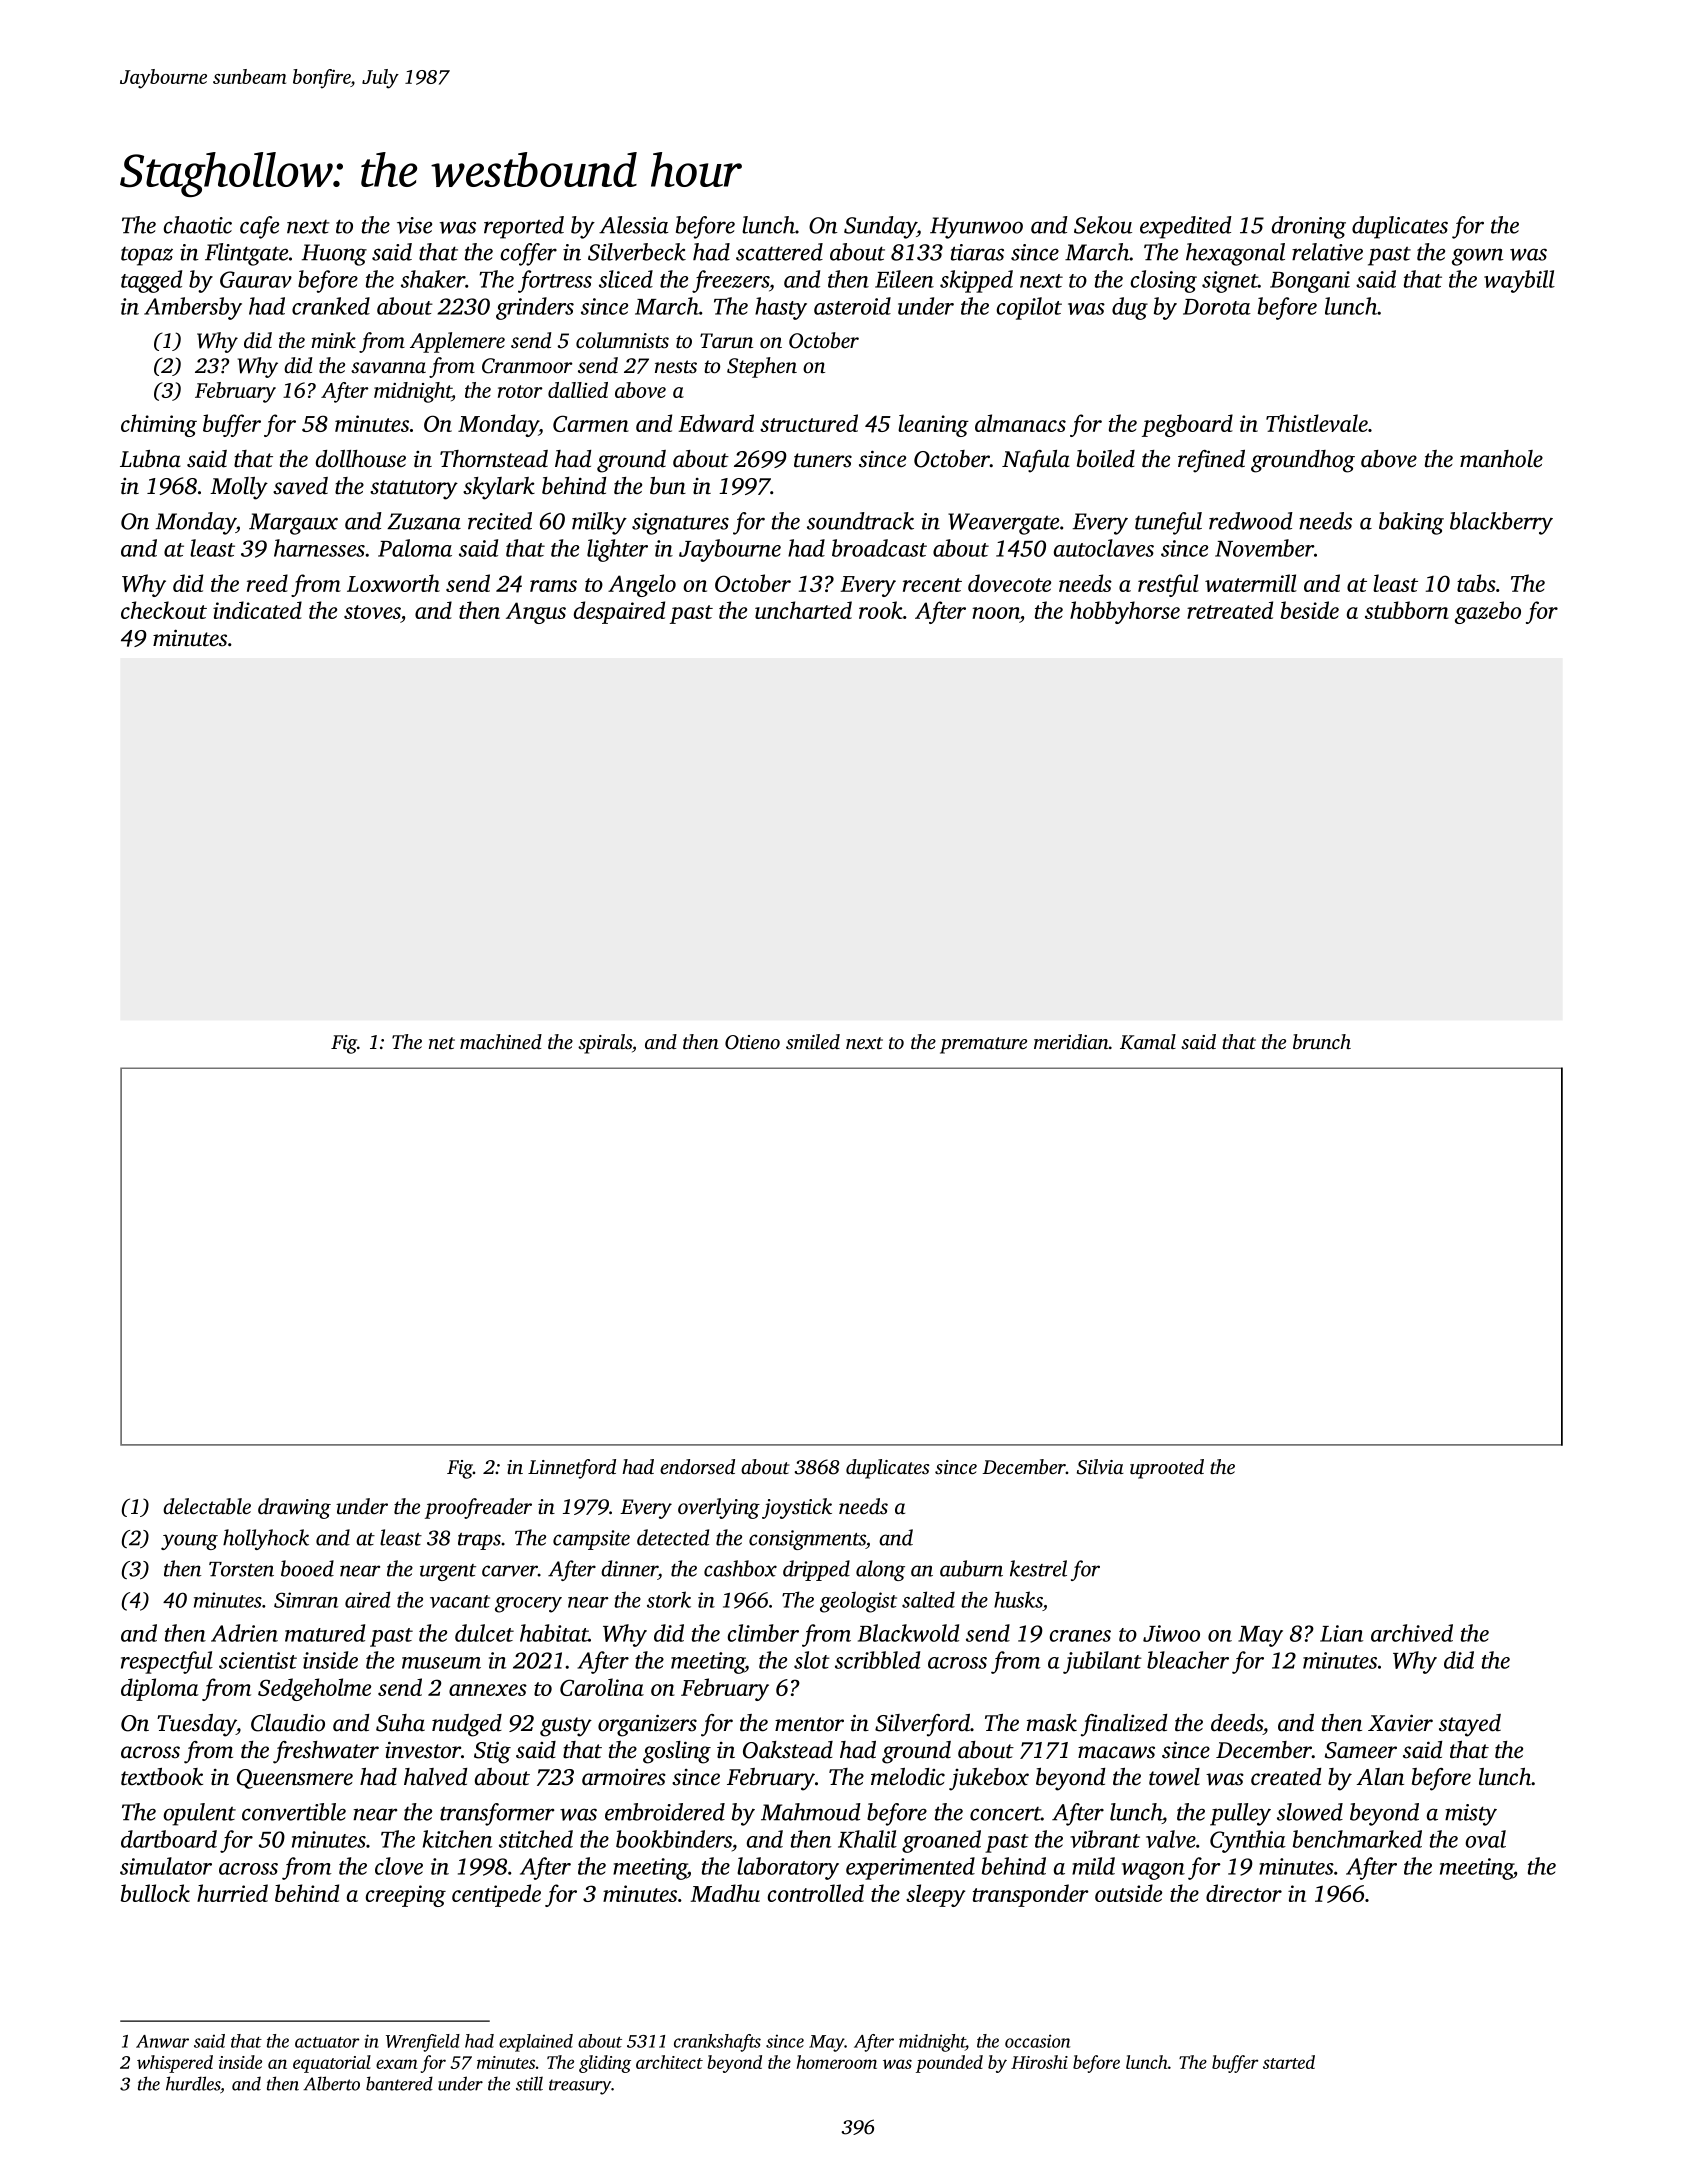 The height and width of the document is (2178, 1683). I want to click on Kamal, so click(1148, 1042).
